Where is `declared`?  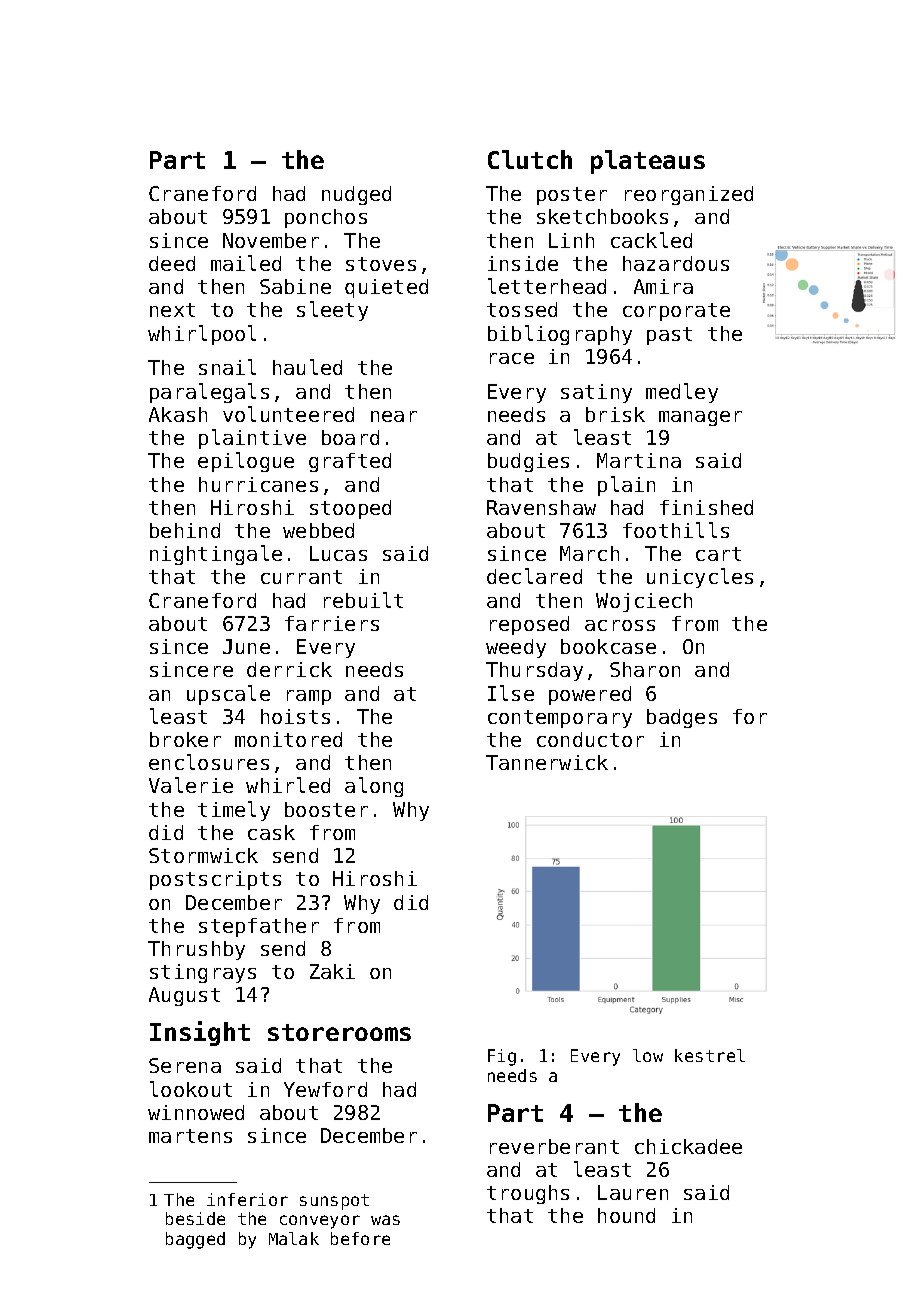
declared is located at coordinates (534, 576).
